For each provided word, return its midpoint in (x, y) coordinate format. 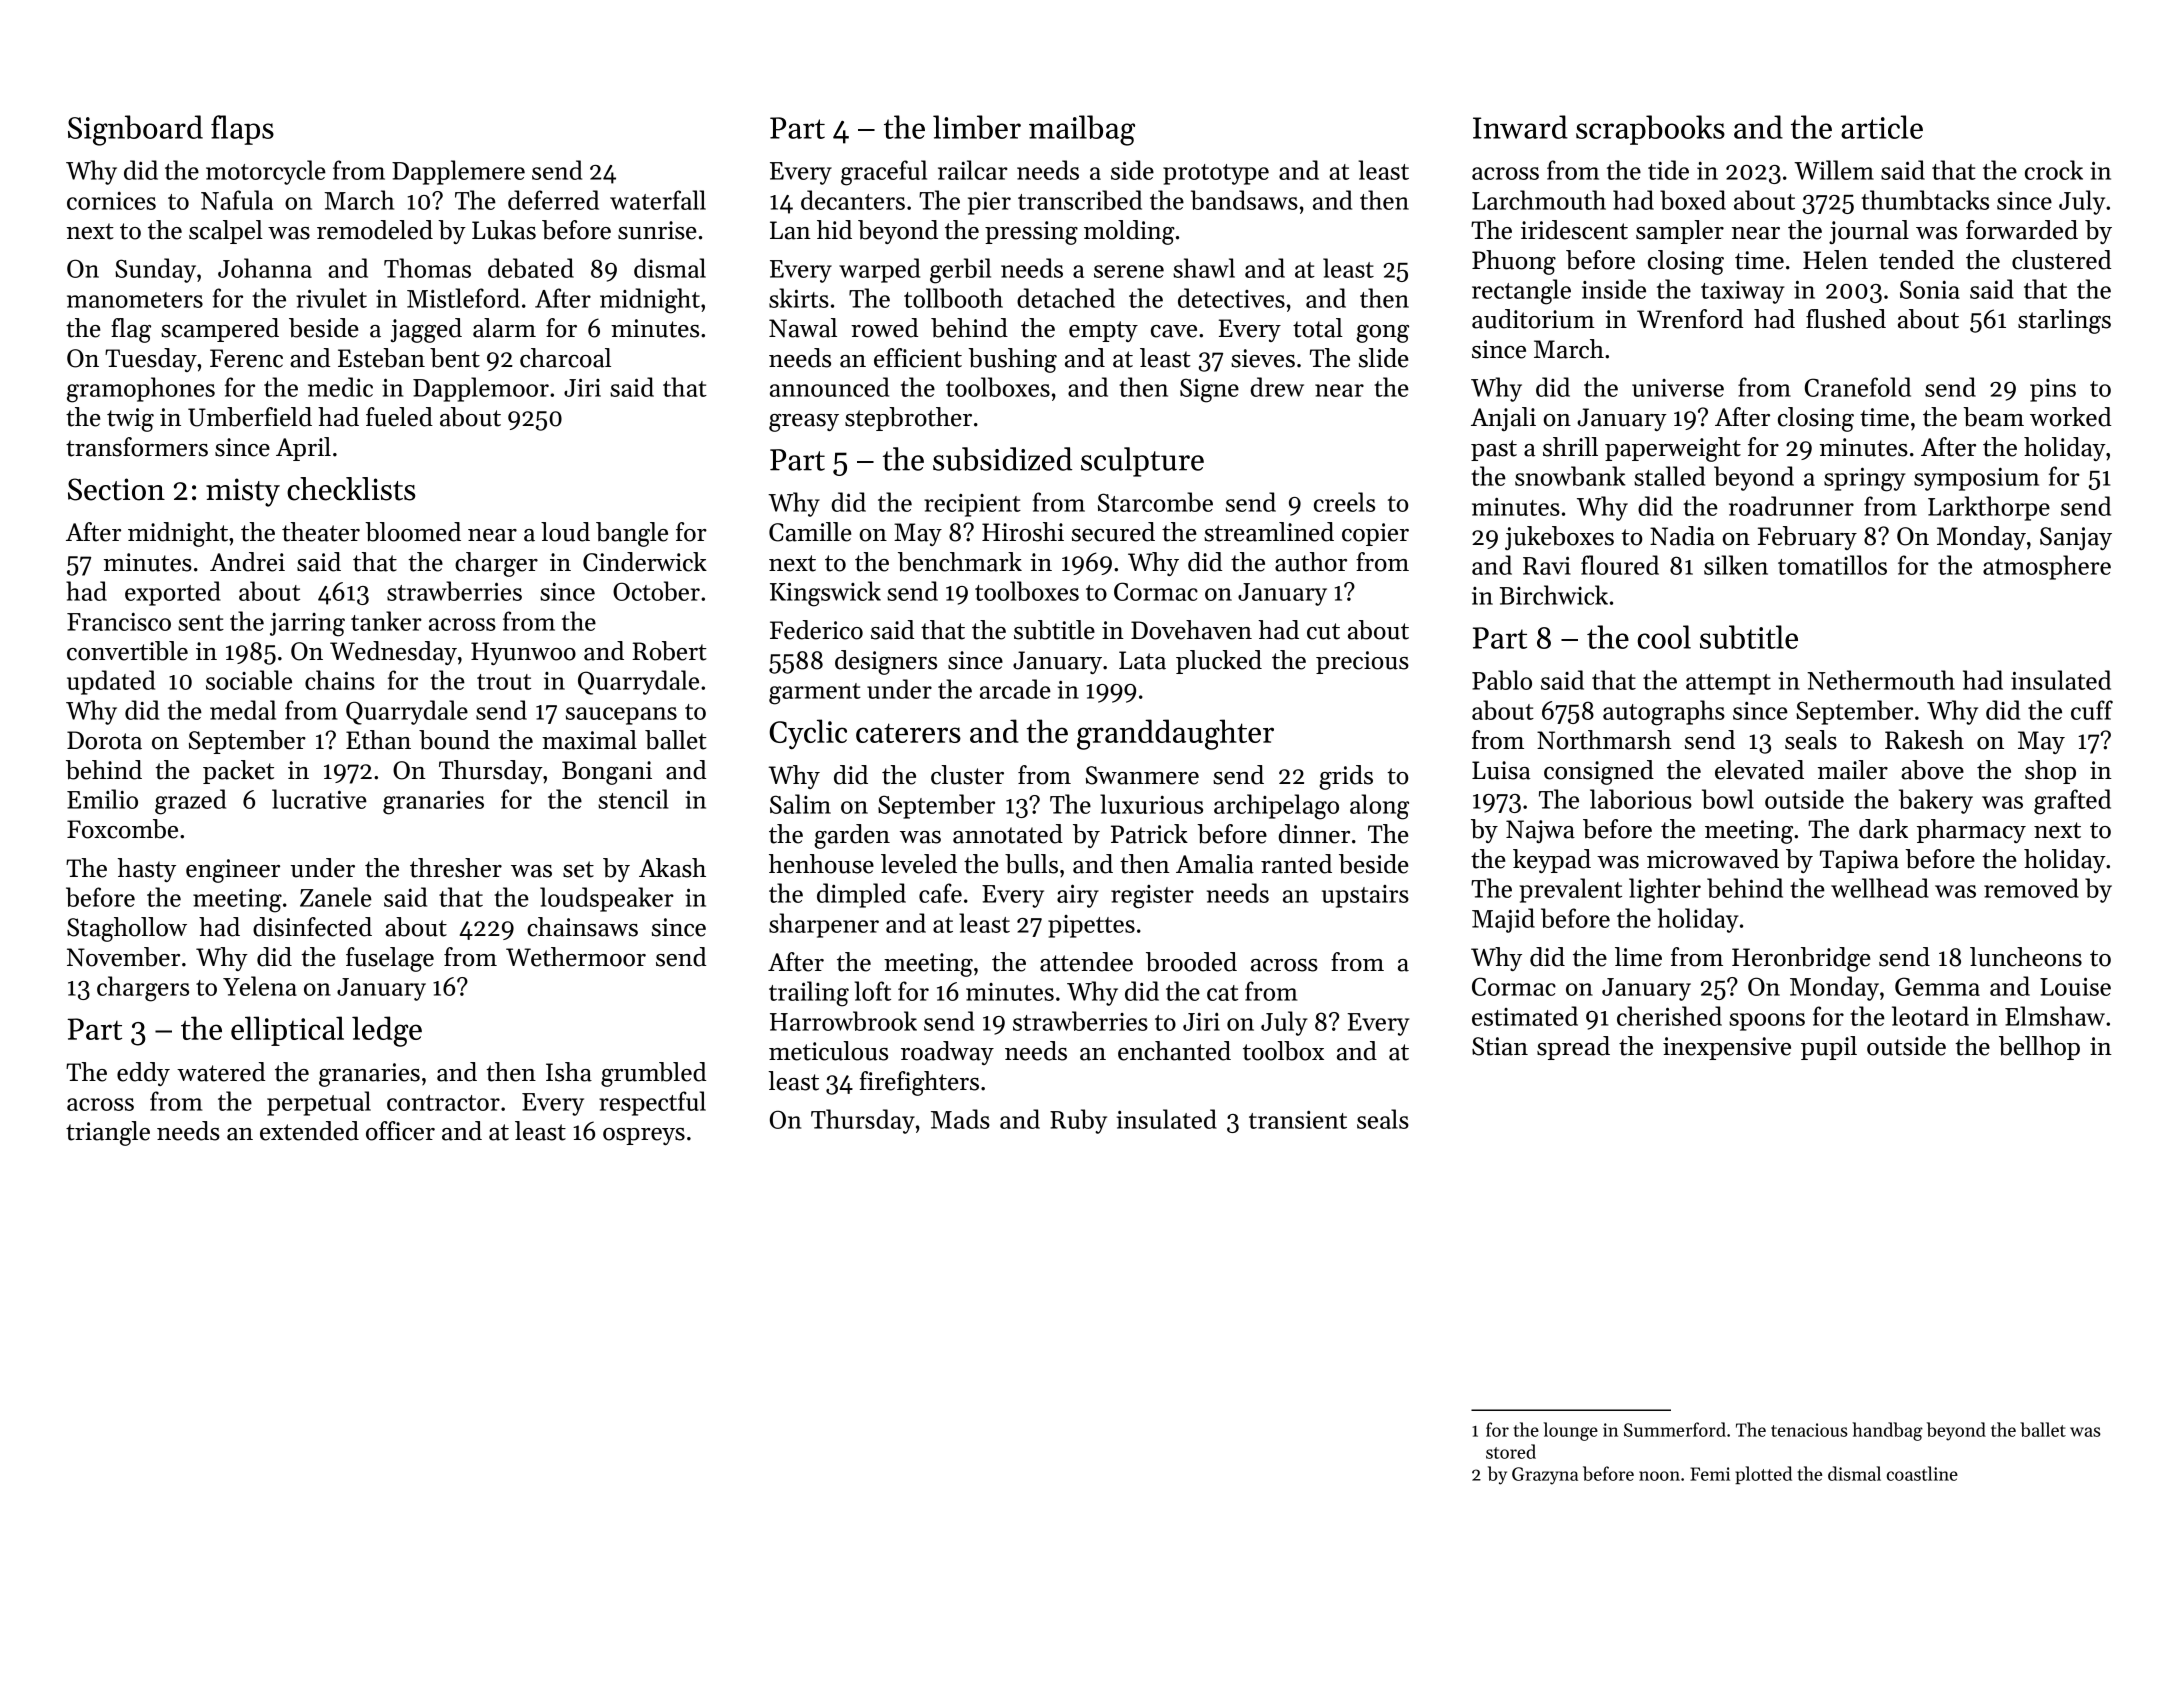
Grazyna (1545, 1476)
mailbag (1082, 130)
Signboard (135, 130)
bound (454, 740)
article (1882, 127)
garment (815, 694)
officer (400, 1131)
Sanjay (2076, 538)
